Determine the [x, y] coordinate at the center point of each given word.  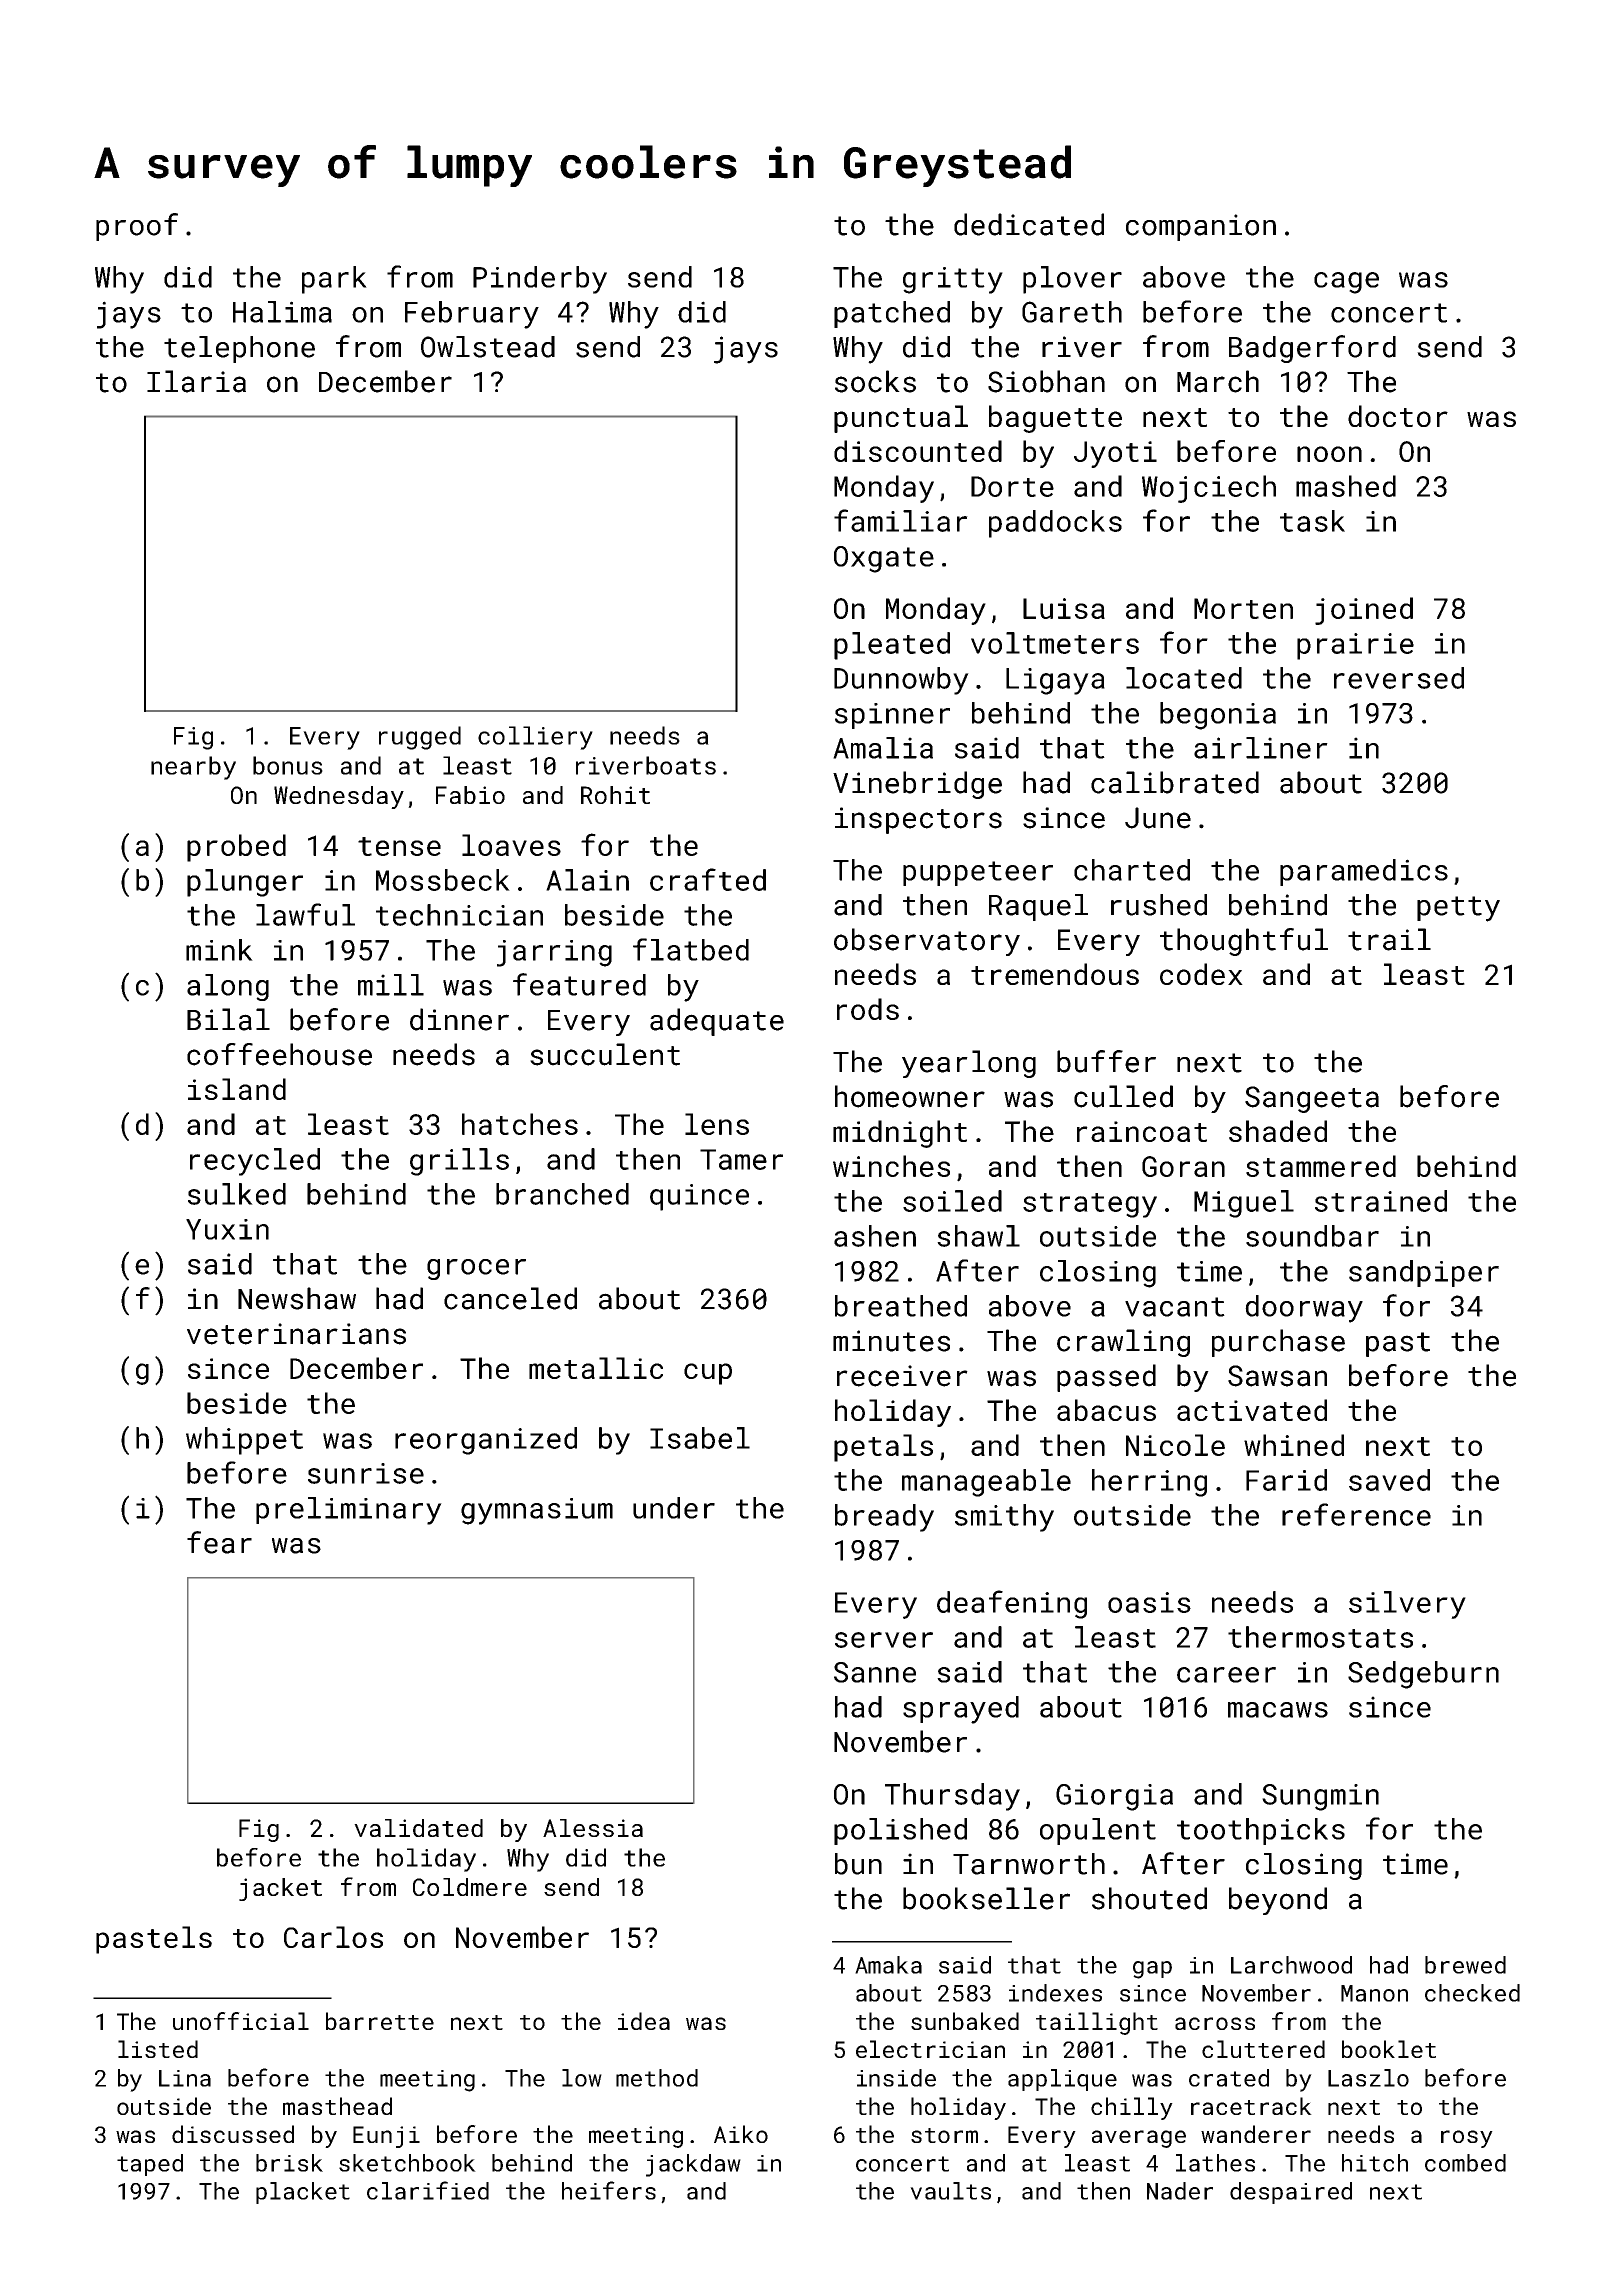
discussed [233, 2134]
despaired [1291, 2193]
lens [717, 1124]
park [334, 280]
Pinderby [540, 280]
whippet [244, 1441]
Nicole [1175, 1445]
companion [1201, 227]
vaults [950, 2191]
